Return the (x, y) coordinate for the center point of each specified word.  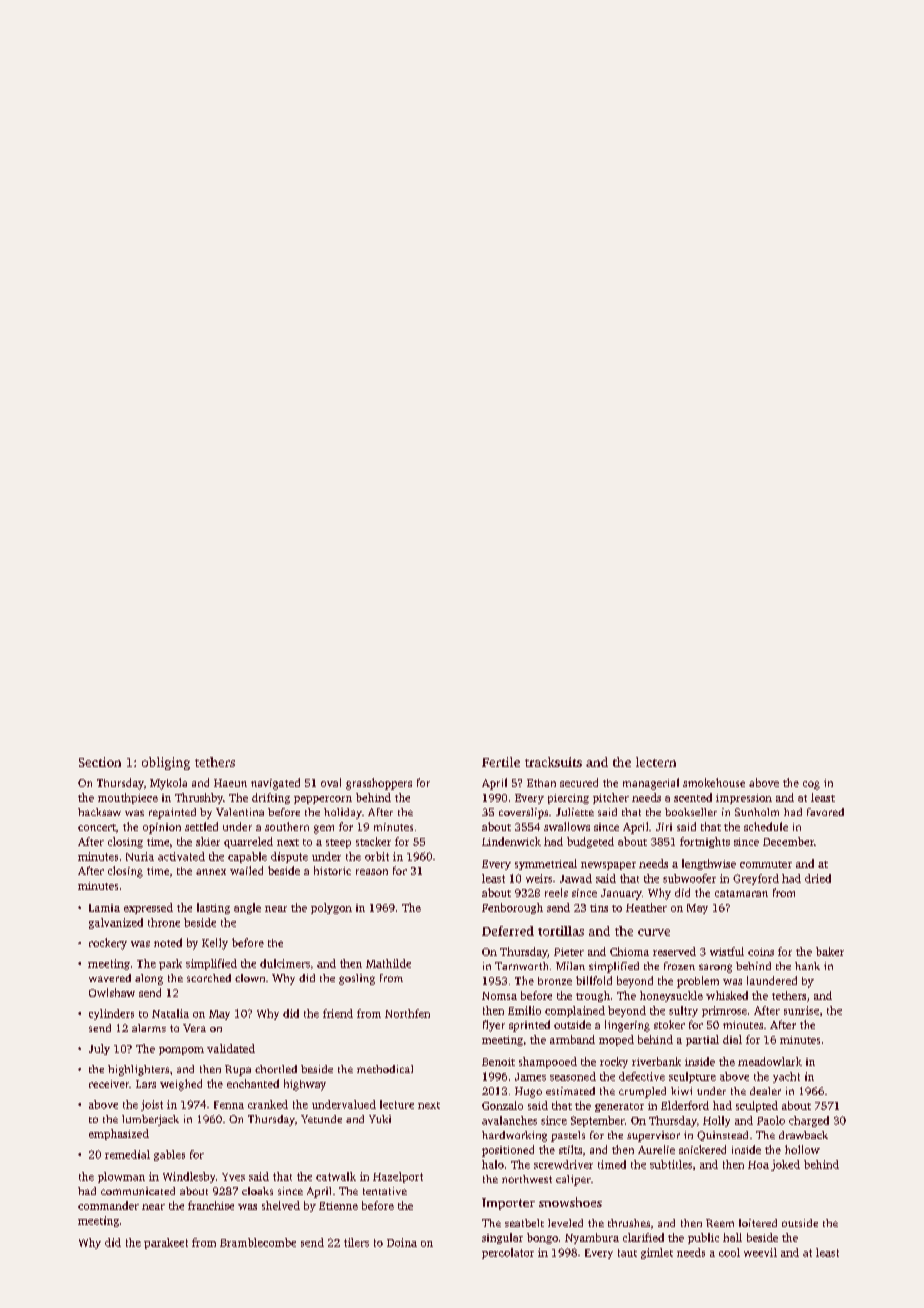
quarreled (248, 842)
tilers (356, 1242)
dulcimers (285, 963)
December (788, 841)
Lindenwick (511, 841)
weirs (539, 878)
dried (818, 878)
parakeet (166, 1243)
